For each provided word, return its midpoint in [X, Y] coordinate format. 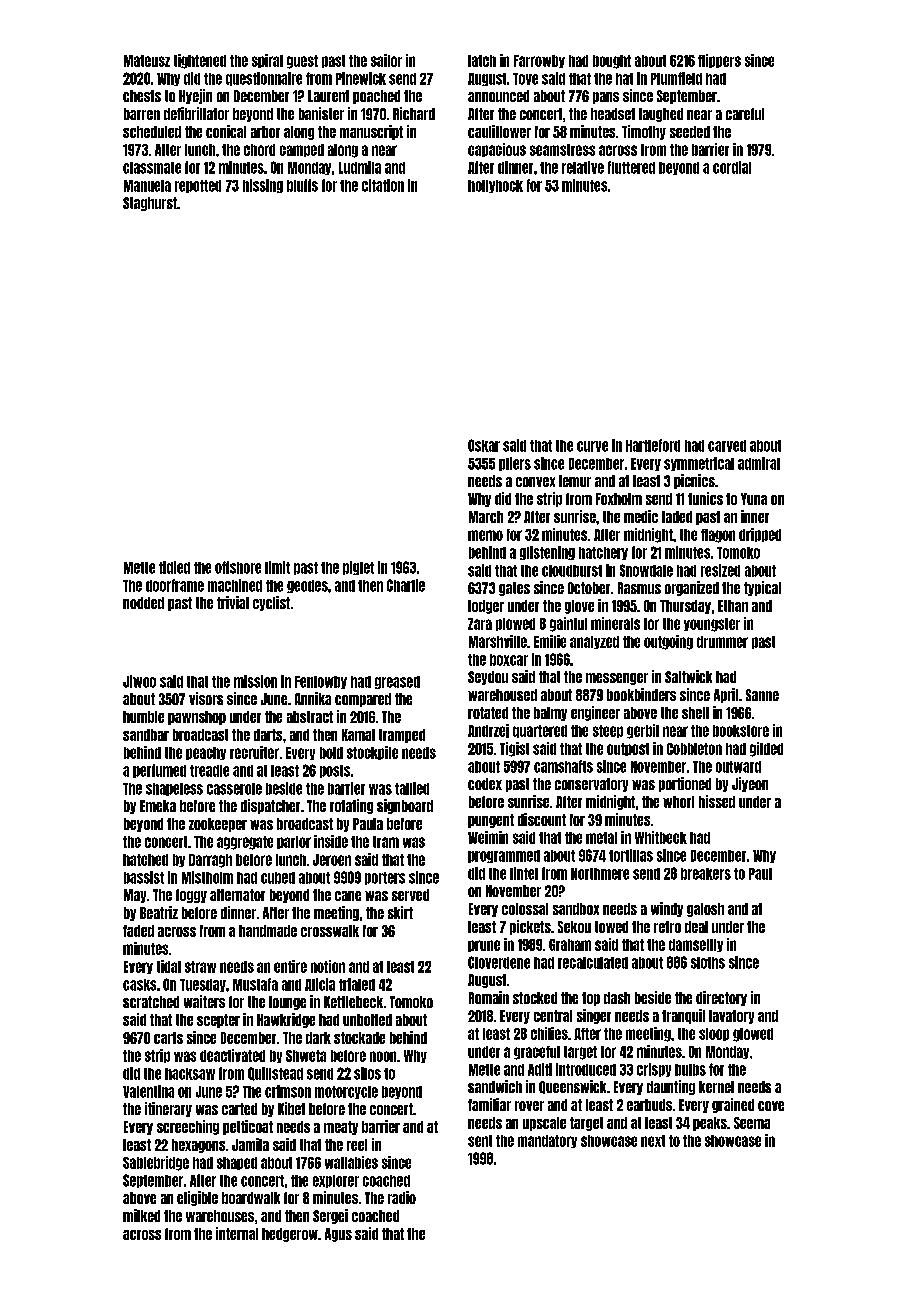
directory [721, 998]
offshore [238, 567]
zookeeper [218, 825]
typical [762, 588]
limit [277, 567]
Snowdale [646, 570]
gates [514, 589]
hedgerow [290, 1235]
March [486, 517]
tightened [200, 61]
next [653, 1141]
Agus [338, 1235]
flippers [719, 61]
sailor [386, 60]
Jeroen [332, 860]
